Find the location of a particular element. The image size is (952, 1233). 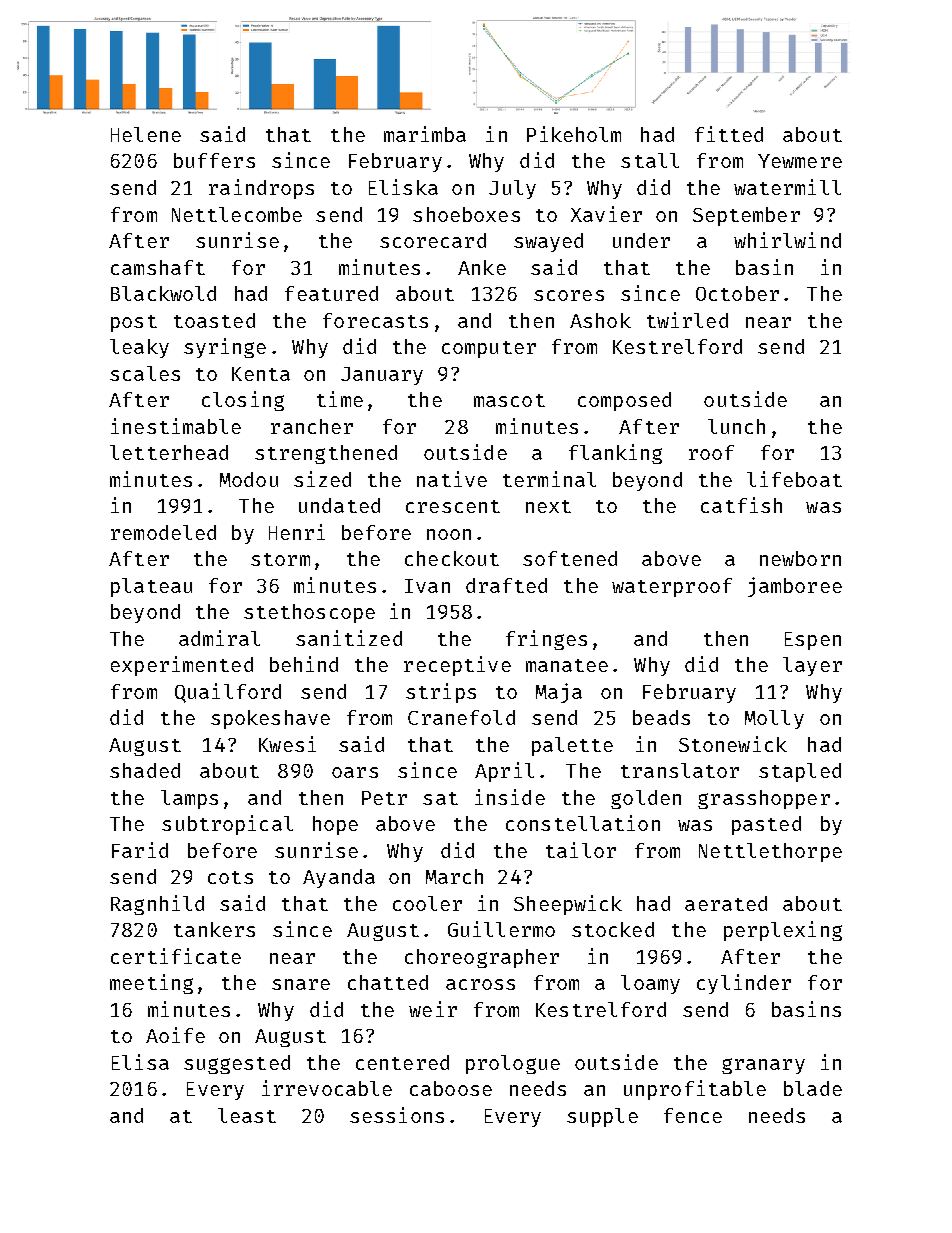

Eliska is located at coordinates (403, 187).
